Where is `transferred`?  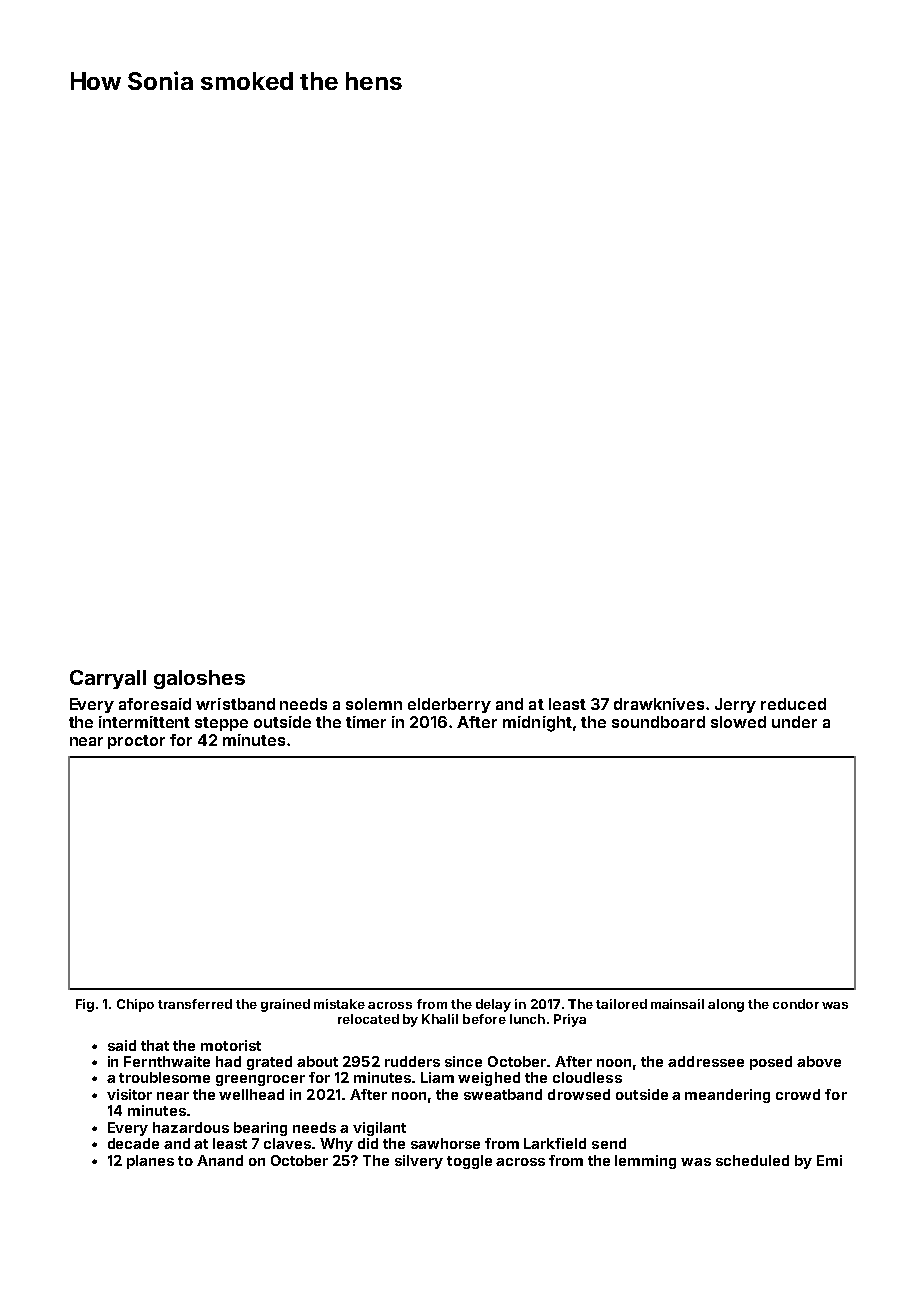
transferred is located at coordinates (195, 1004).
